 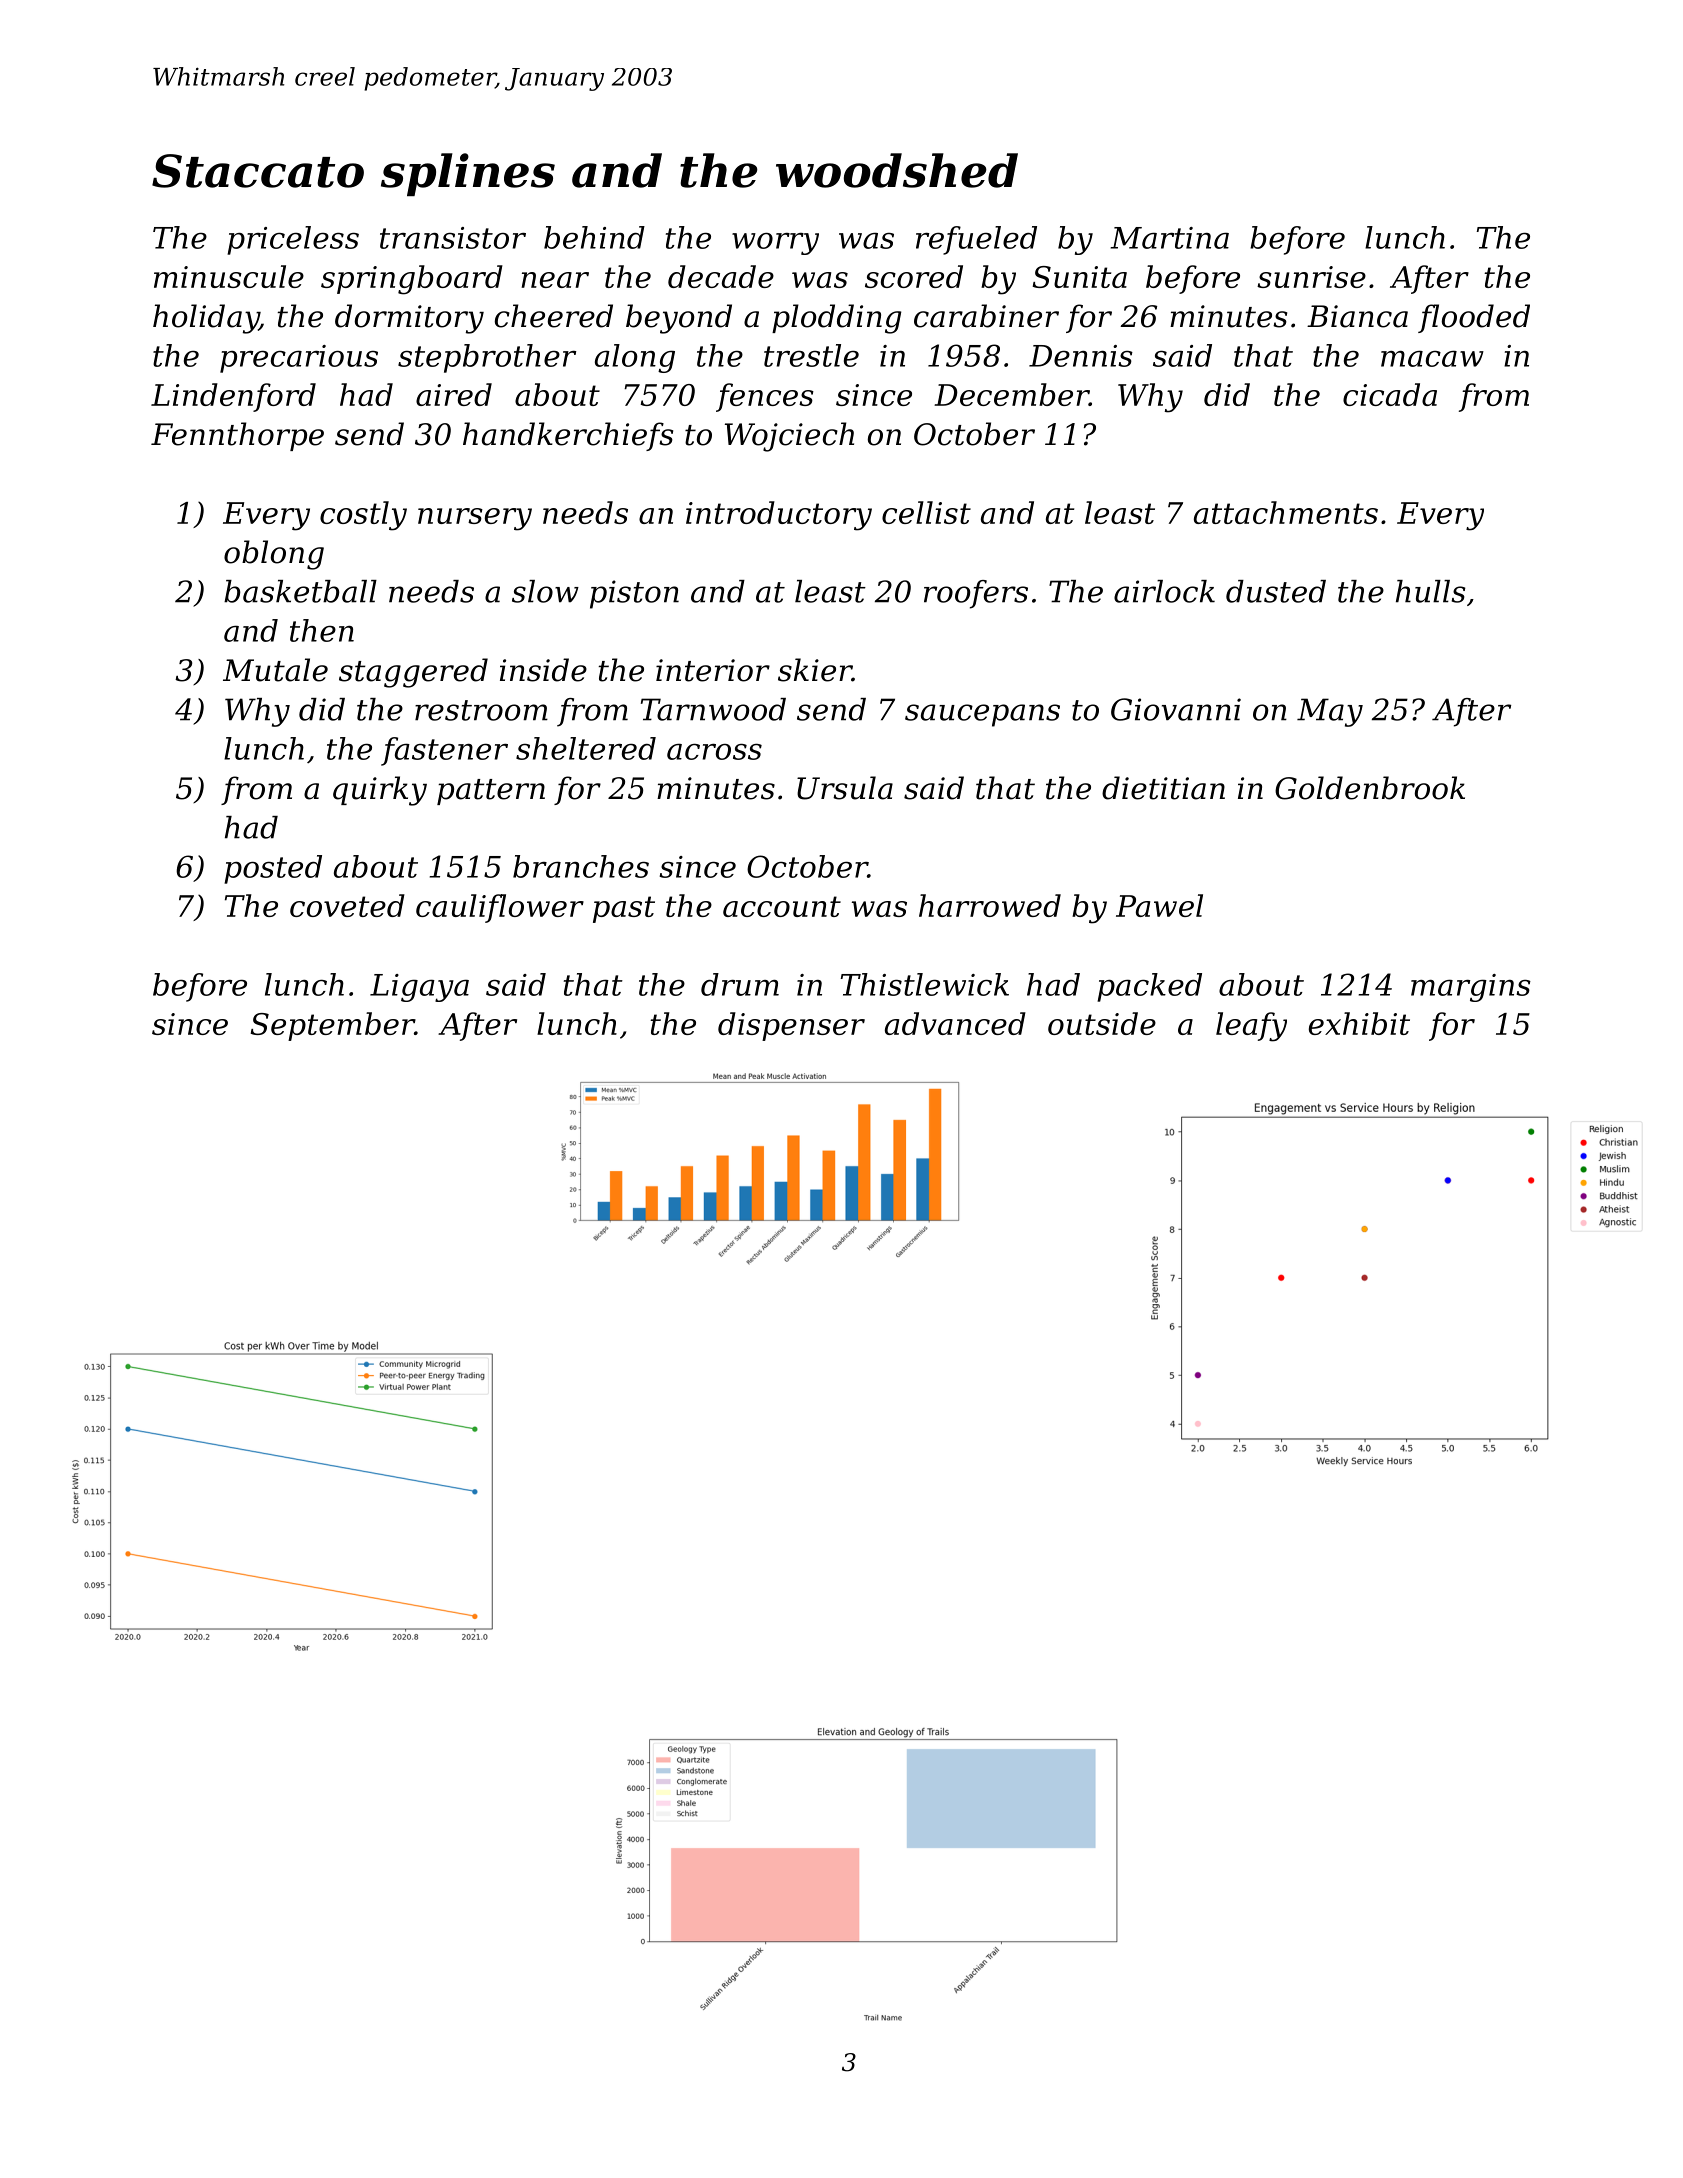 I want to click on dispenser, so click(x=791, y=1026).
